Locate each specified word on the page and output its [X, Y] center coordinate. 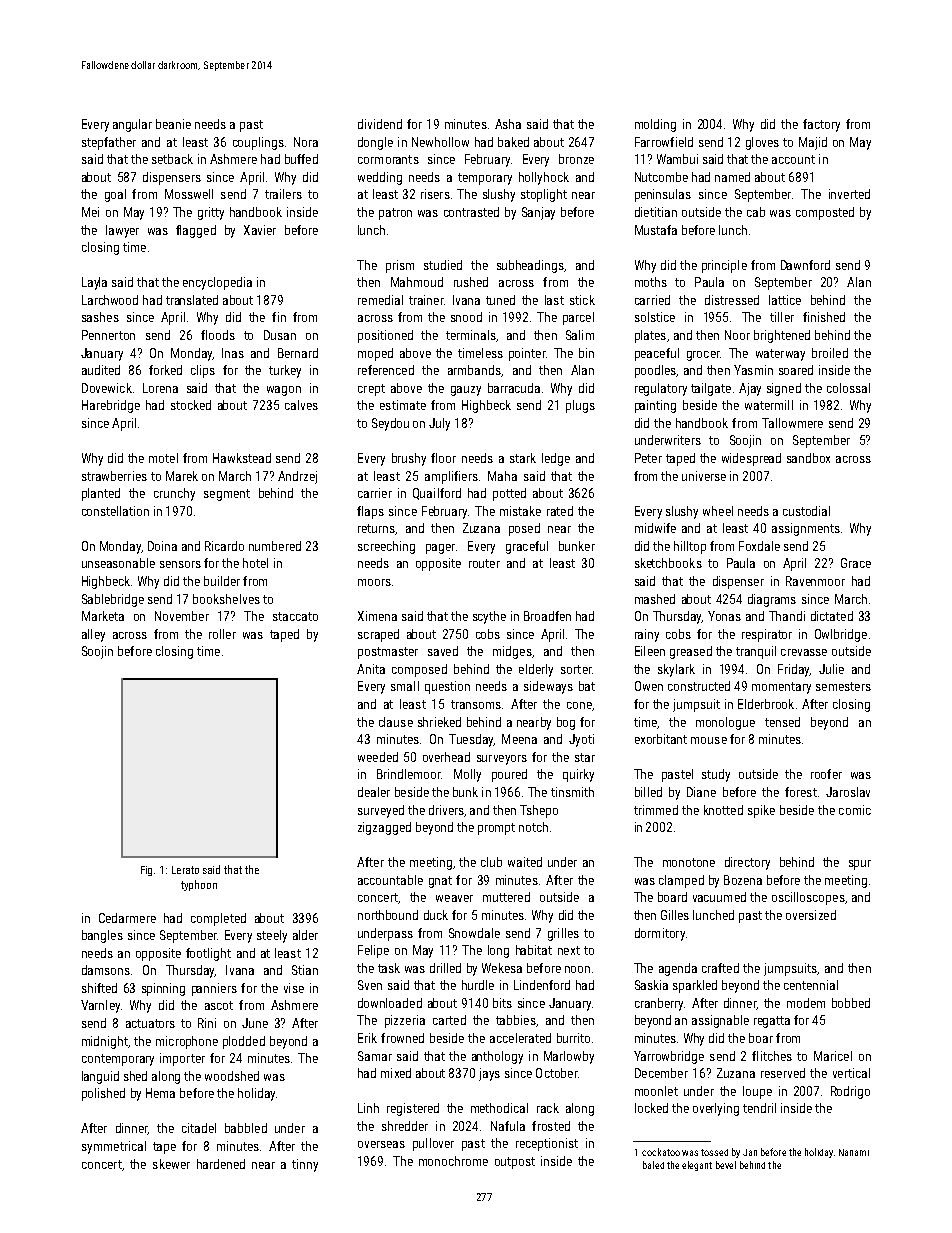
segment [227, 495]
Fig [146, 871]
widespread [751, 459]
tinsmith [572, 792]
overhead [446, 757]
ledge [556, 459]
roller [222, 634]
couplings [258, 143]
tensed [782, 722]
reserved [783, 1073]
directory [747, 863]
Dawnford [805, 265]
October [557, 1073]
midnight [105, 1042]
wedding [380, 178]
